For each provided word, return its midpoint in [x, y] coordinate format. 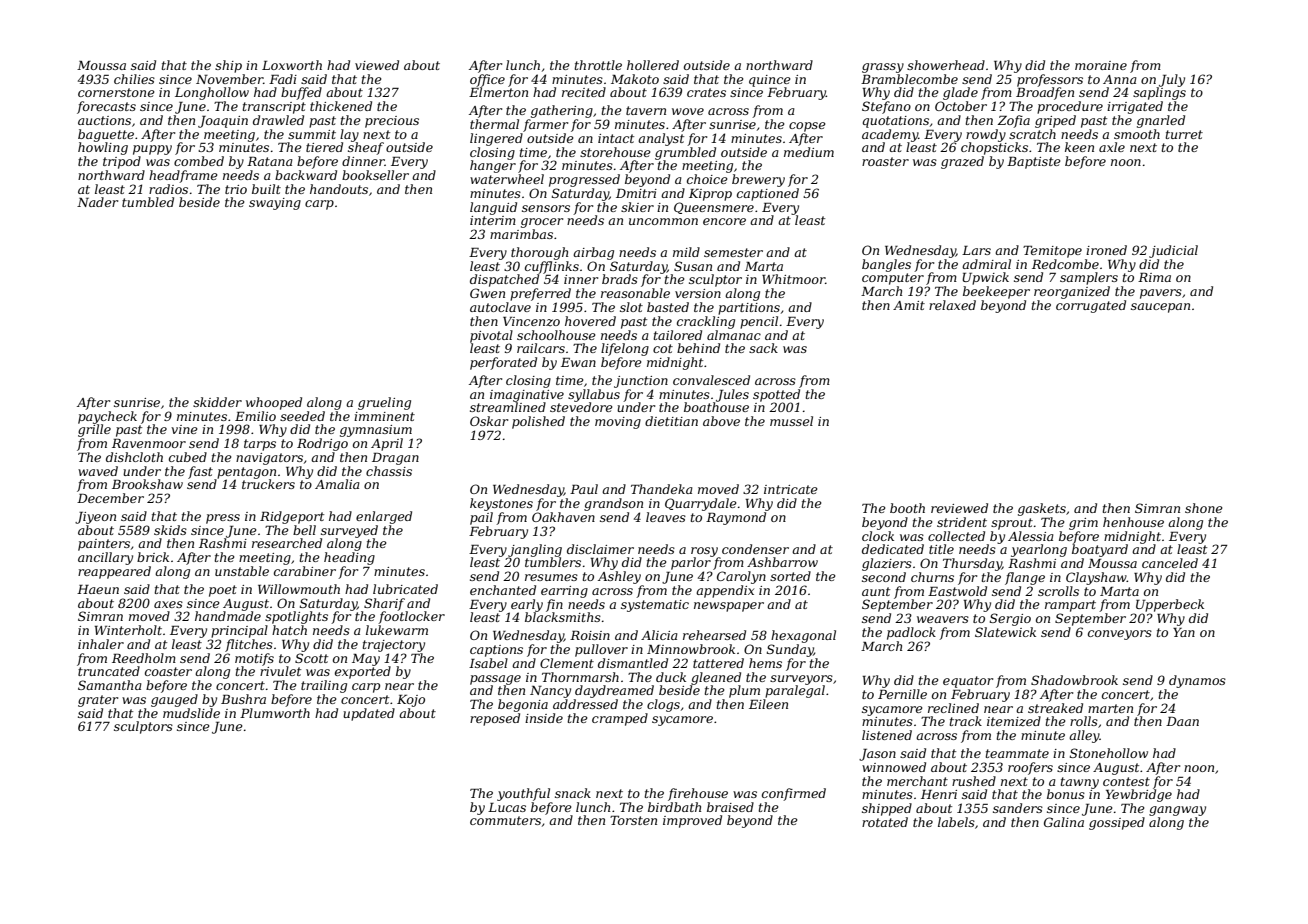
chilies [134, 79]
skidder [217, 402]
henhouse [1133, 522]
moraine [1101, 65]
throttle [598, 65]
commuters [505, 820]
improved [692, 821]
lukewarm [397, 630]
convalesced [711, 380]
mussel [791, 421]
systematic [655, 606]
